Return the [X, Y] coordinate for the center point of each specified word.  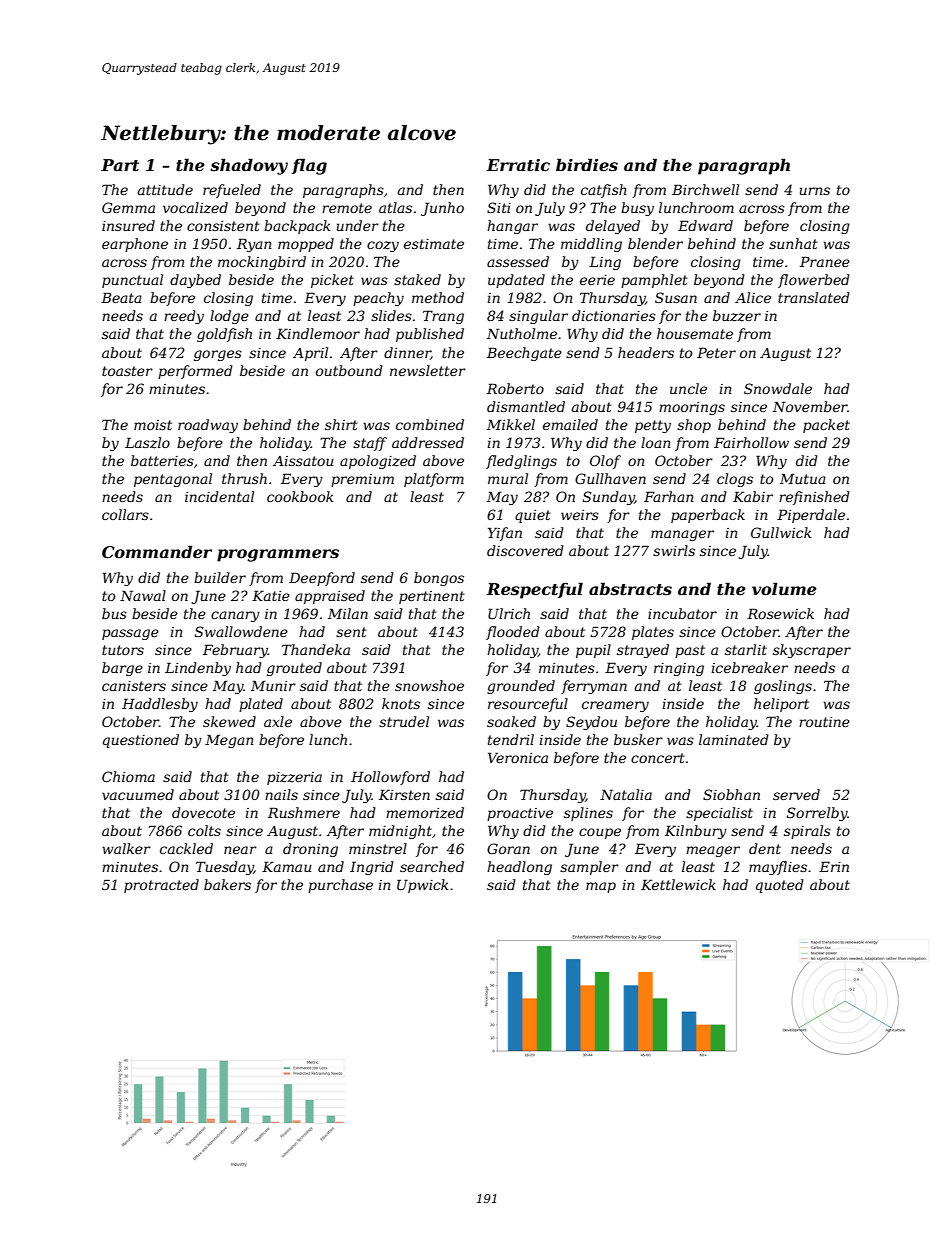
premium [362, 480]
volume [784, 588]
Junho [442, 209]
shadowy [249, 166]
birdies [587, 164]
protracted [161, 886]
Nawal [143, 595]
